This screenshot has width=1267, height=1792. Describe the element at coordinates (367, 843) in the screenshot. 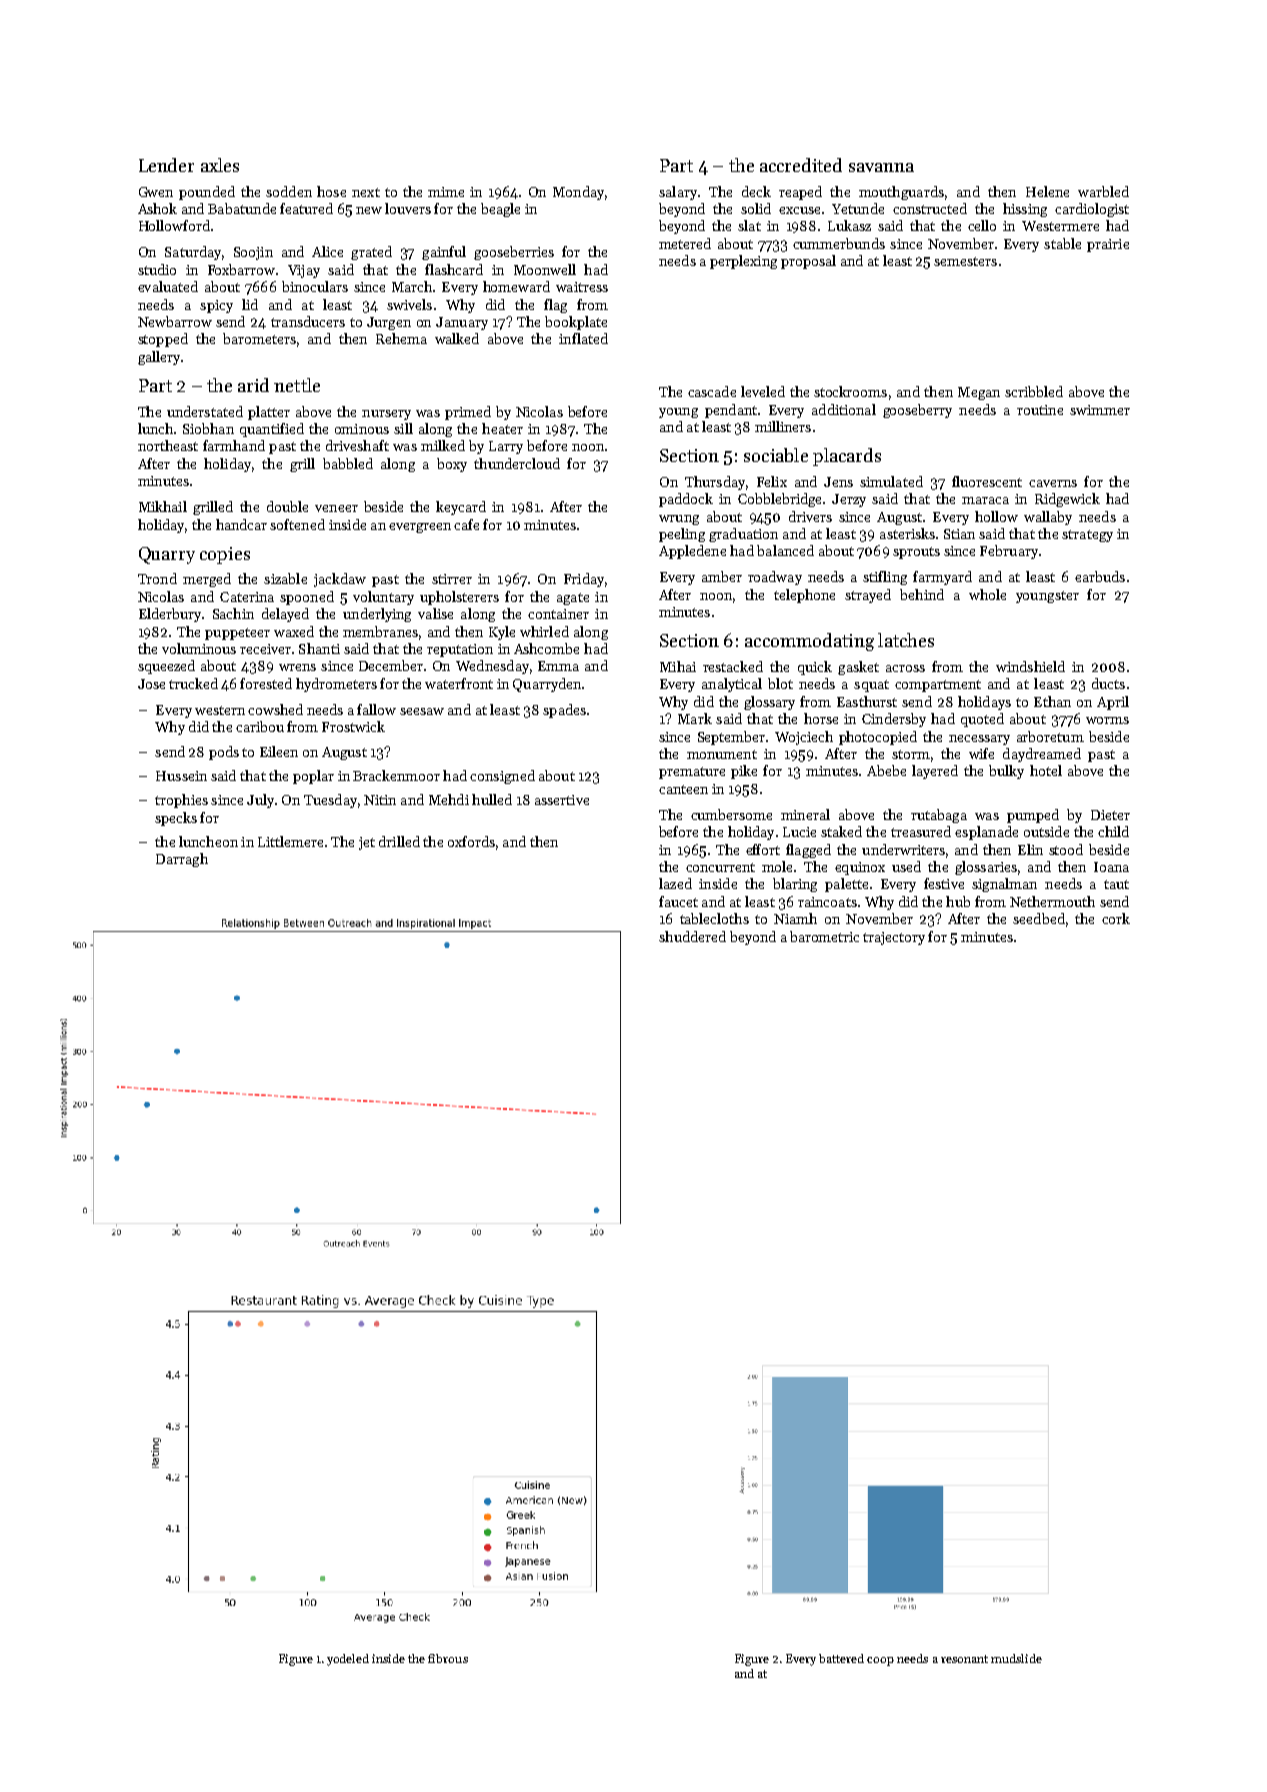

I see `jet` at that location.
